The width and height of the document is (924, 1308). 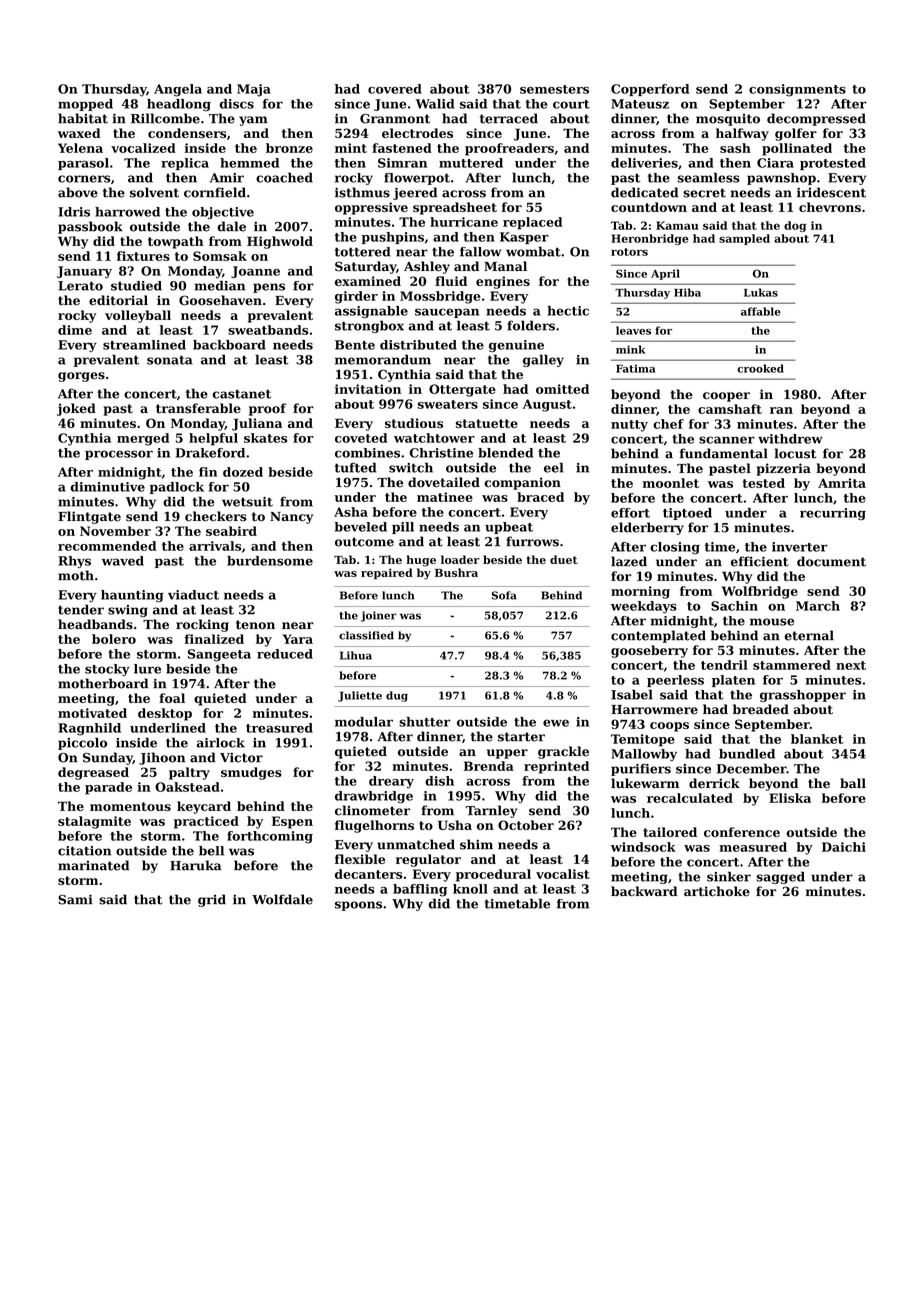 I want to click on spreadsheet, so click(x=455, y=208).
